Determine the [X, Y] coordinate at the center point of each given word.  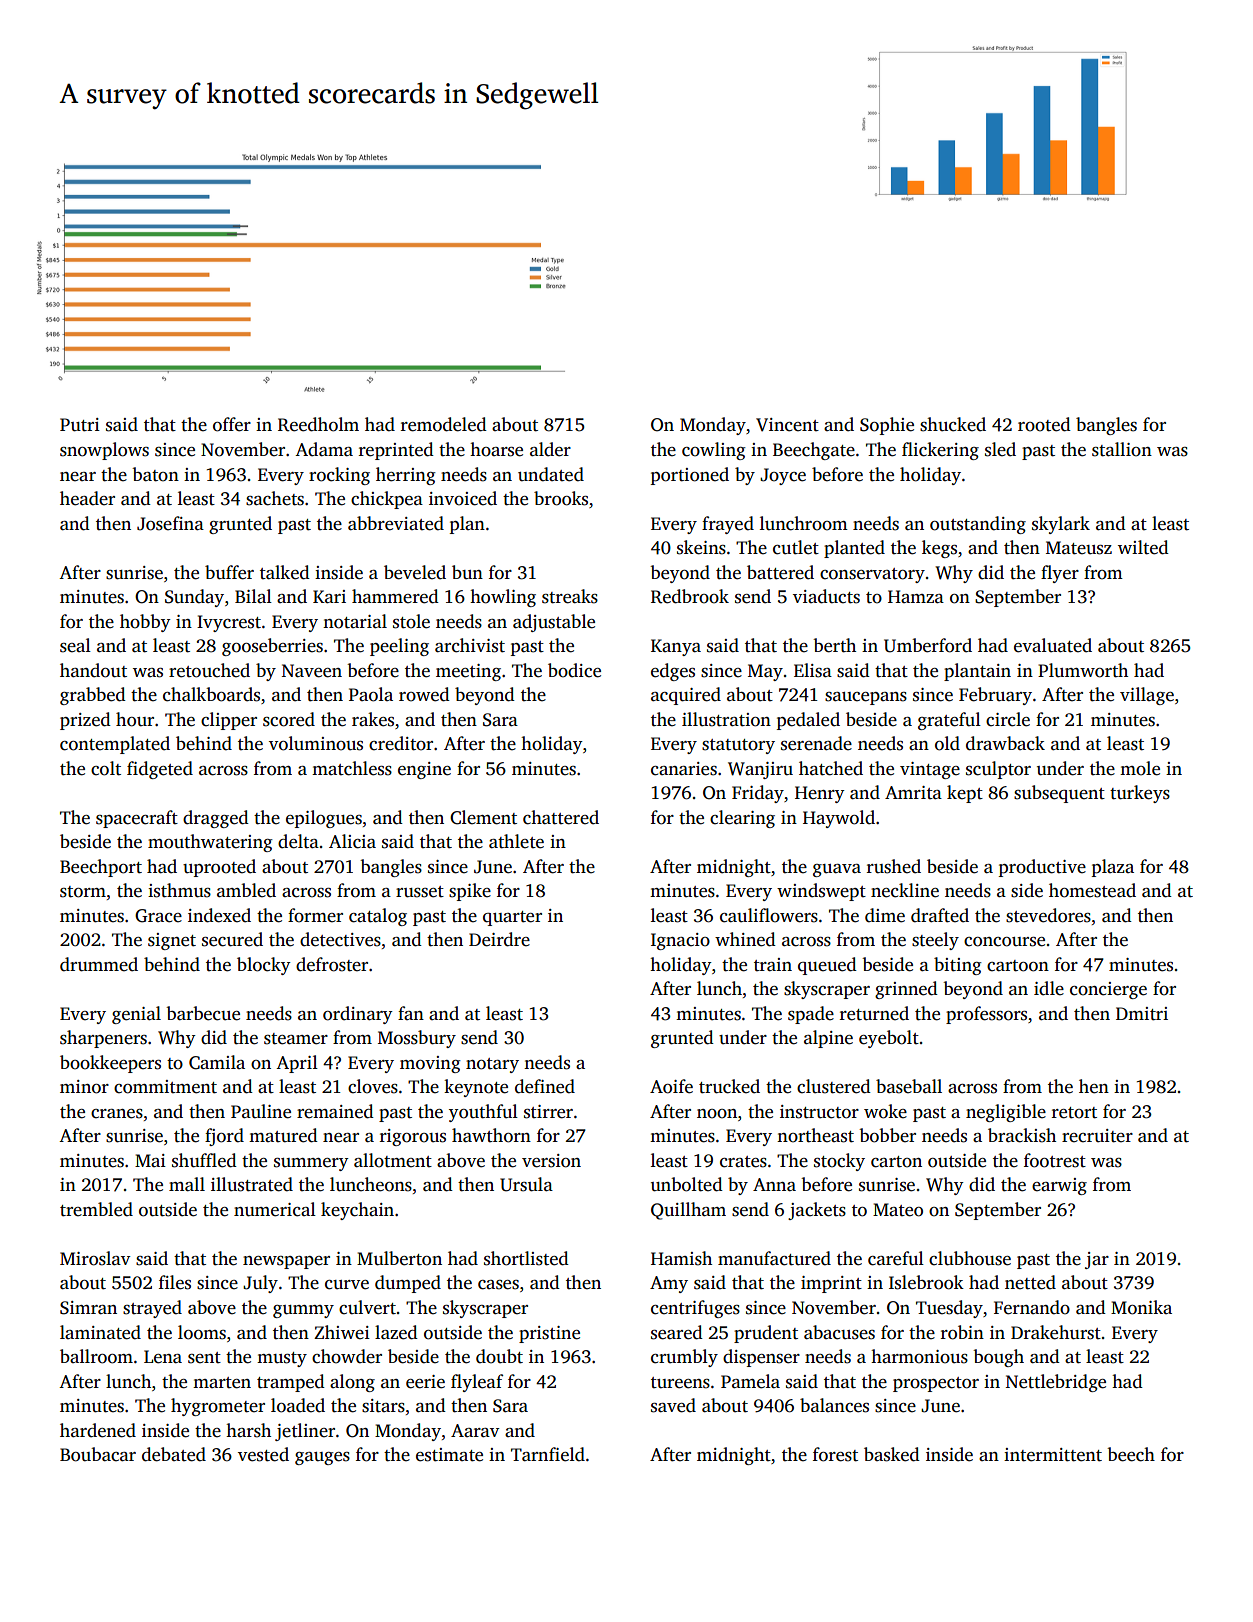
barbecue [203, 1013]
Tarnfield [548, 1454]
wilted [1143, 547]
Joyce [783, 476]
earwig [1059, 1186]
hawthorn [491, 1135]
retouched [209, 670]
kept [965, 794]
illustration [726, 719]
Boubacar [98, 1454]
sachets [275, 498]
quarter [512, 918]
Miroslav [95, 1258]
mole [1140, 768]
